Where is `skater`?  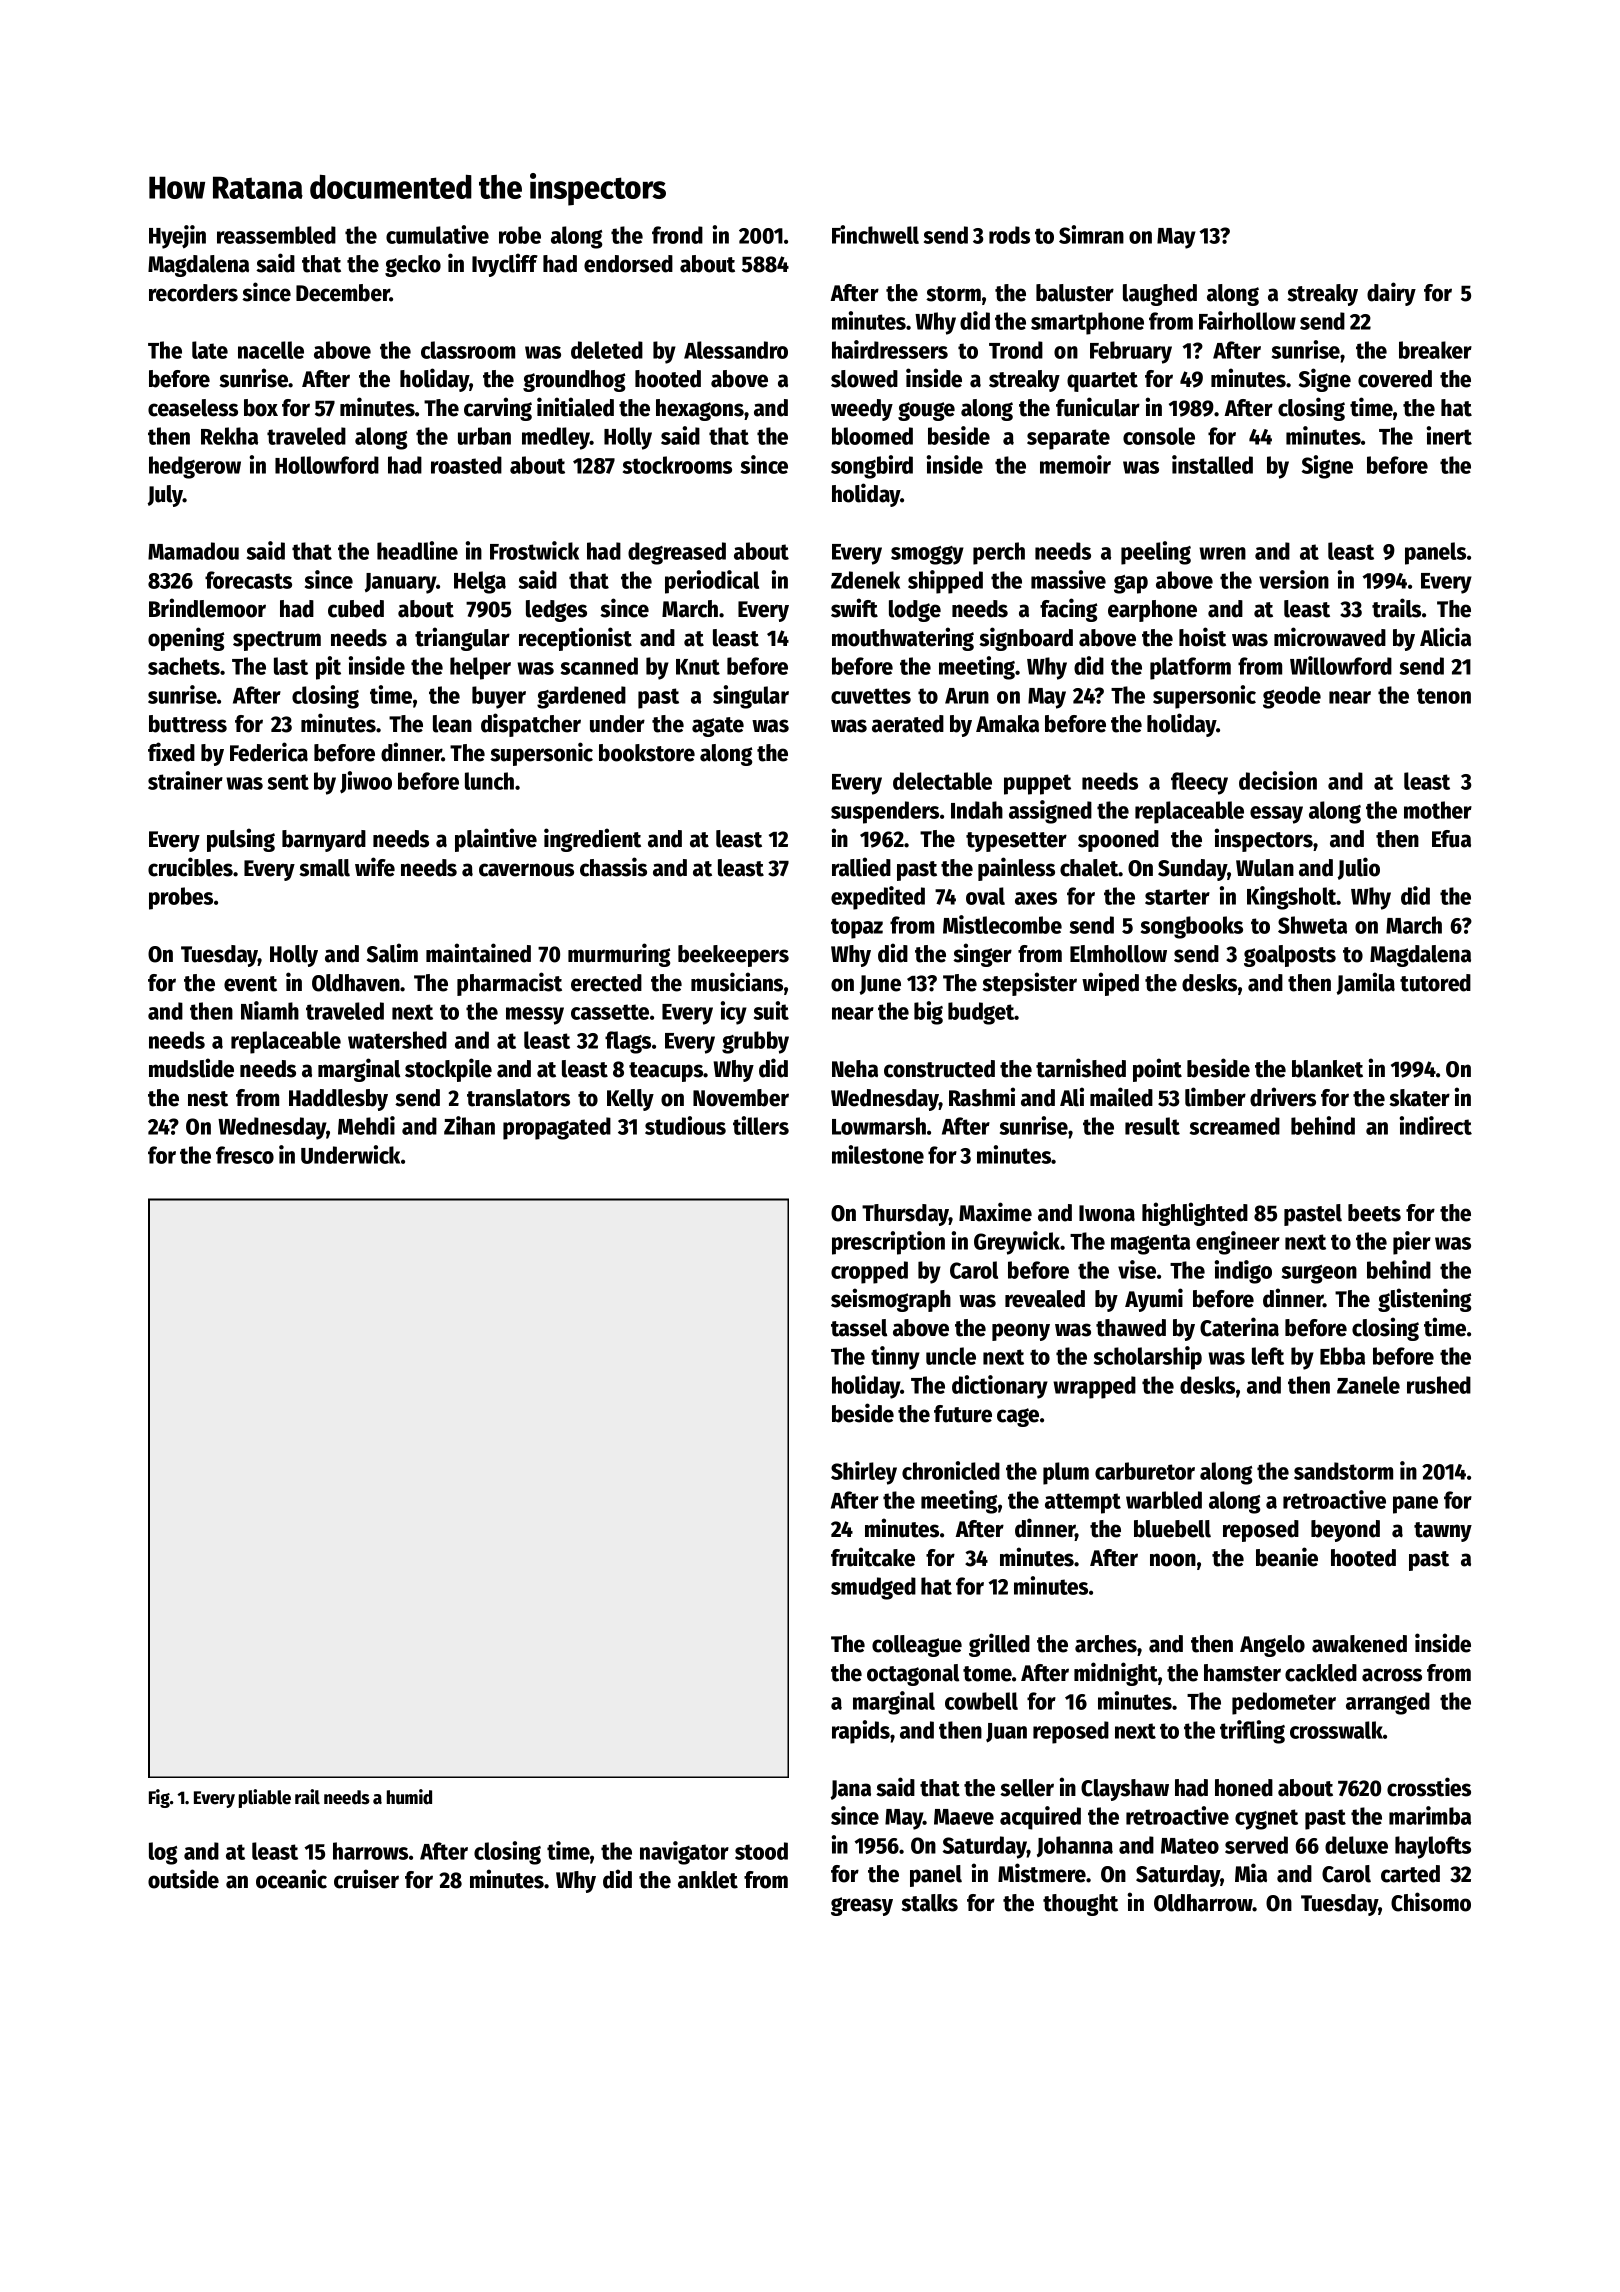
skater is located at coordinates (1419, 1098).
